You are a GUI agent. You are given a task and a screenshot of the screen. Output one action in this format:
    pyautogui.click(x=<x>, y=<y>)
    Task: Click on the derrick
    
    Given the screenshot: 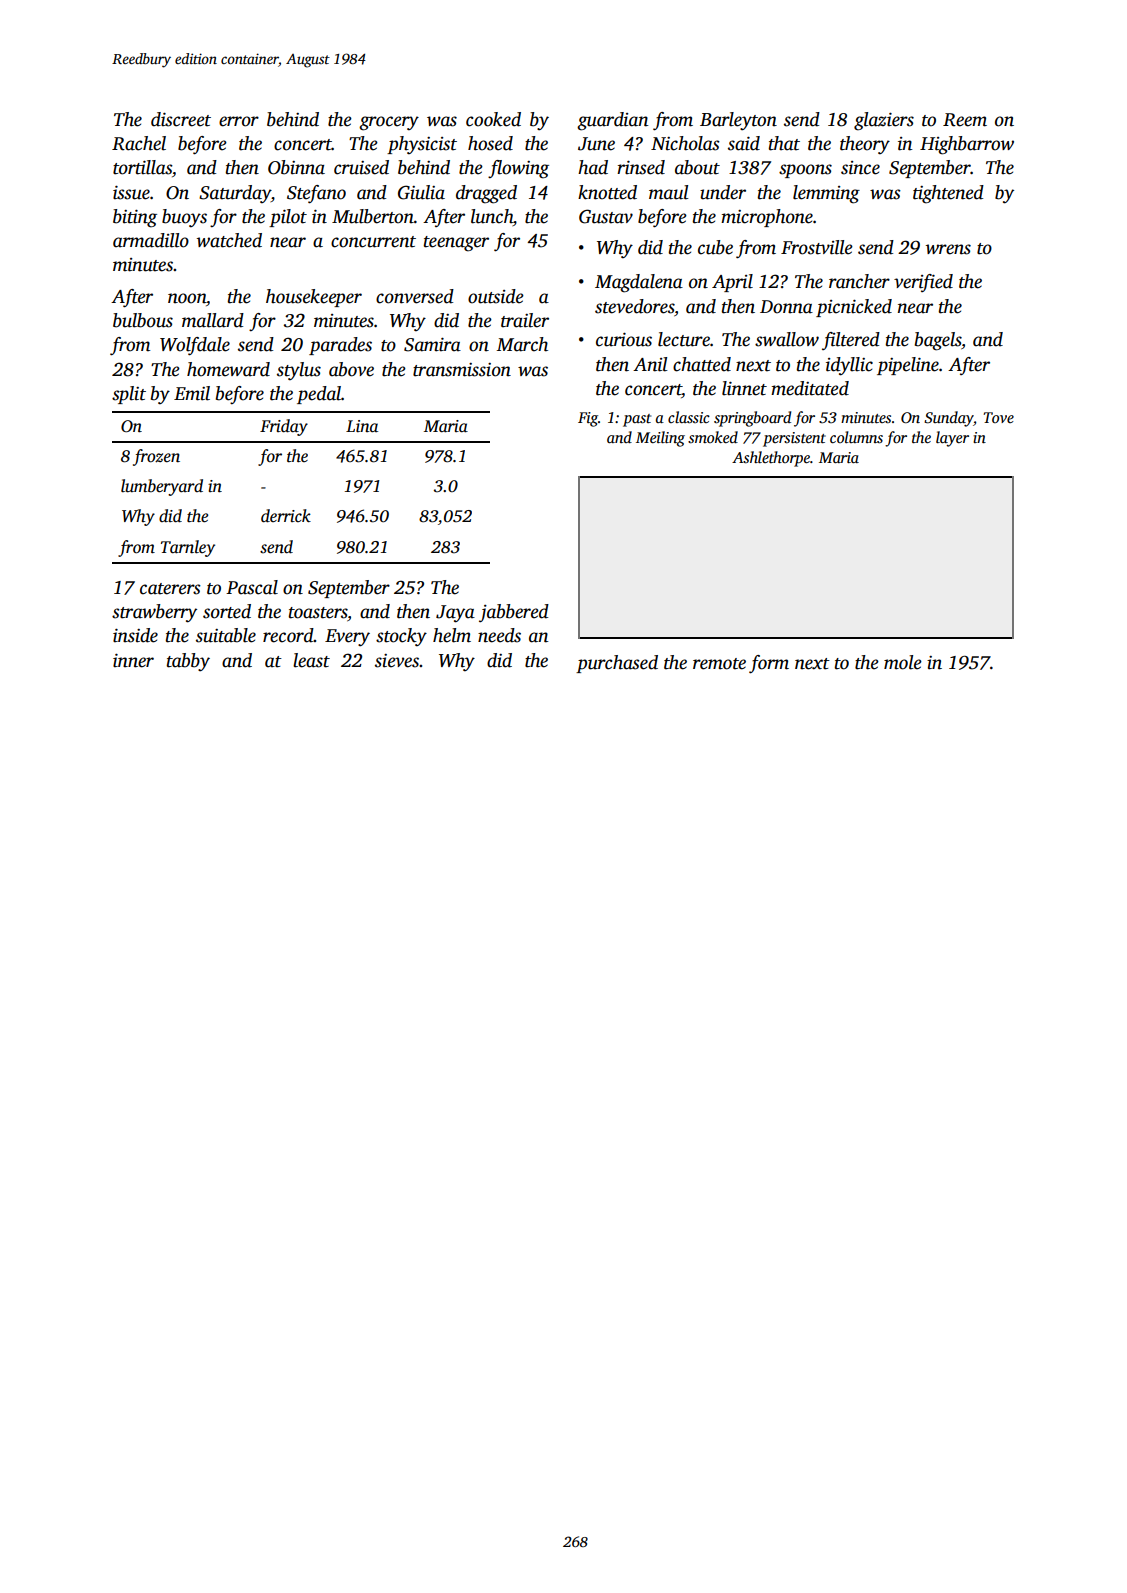 What is the action you would take?
    pyautogui.click(x=286, y=516)
